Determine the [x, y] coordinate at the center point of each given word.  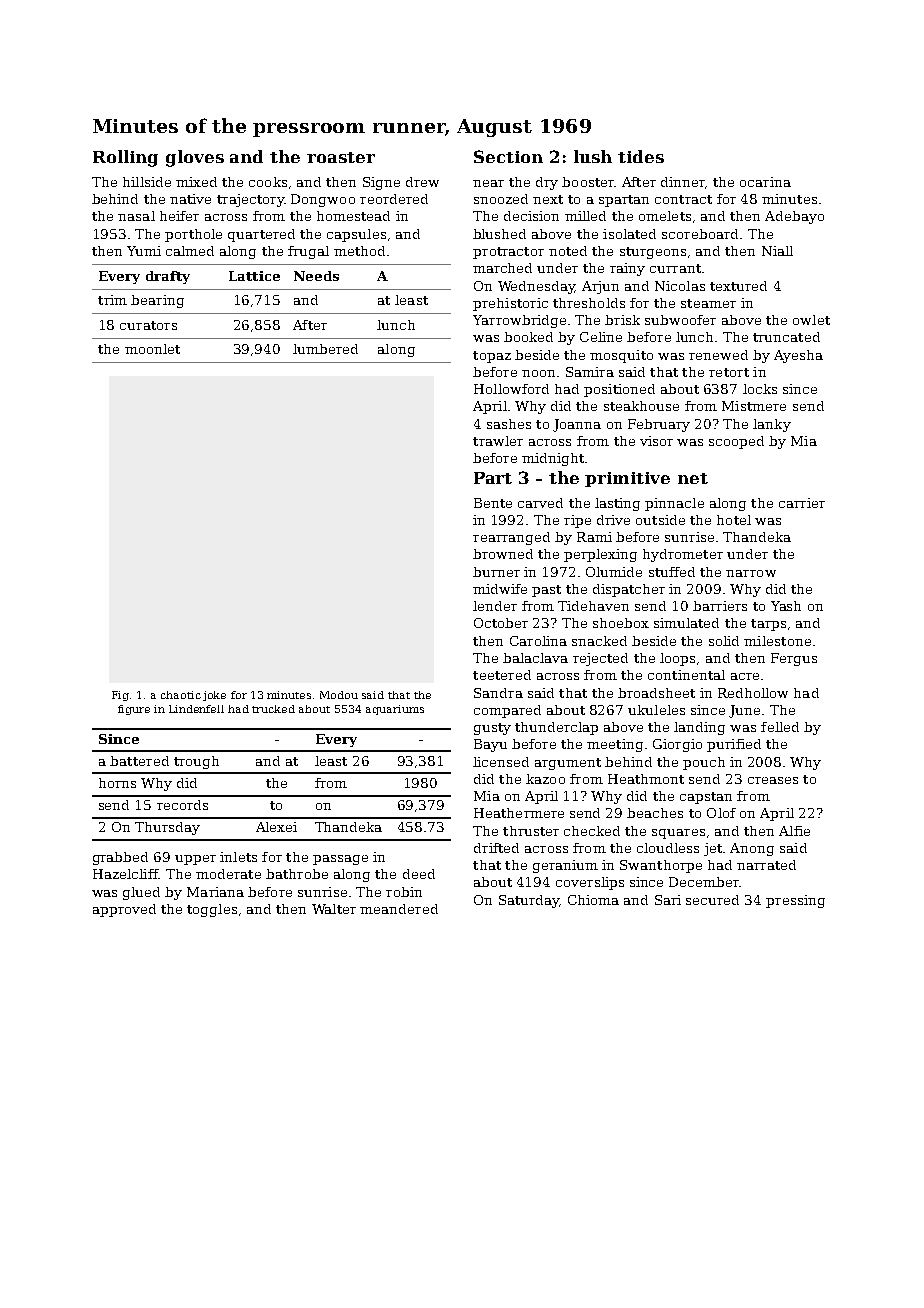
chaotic [181, 695]
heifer [179, 216]
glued [141, 893]
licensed [501, 762]
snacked [599, 641]
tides [641, 156]
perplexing [600, 555]
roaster [341, 157]
